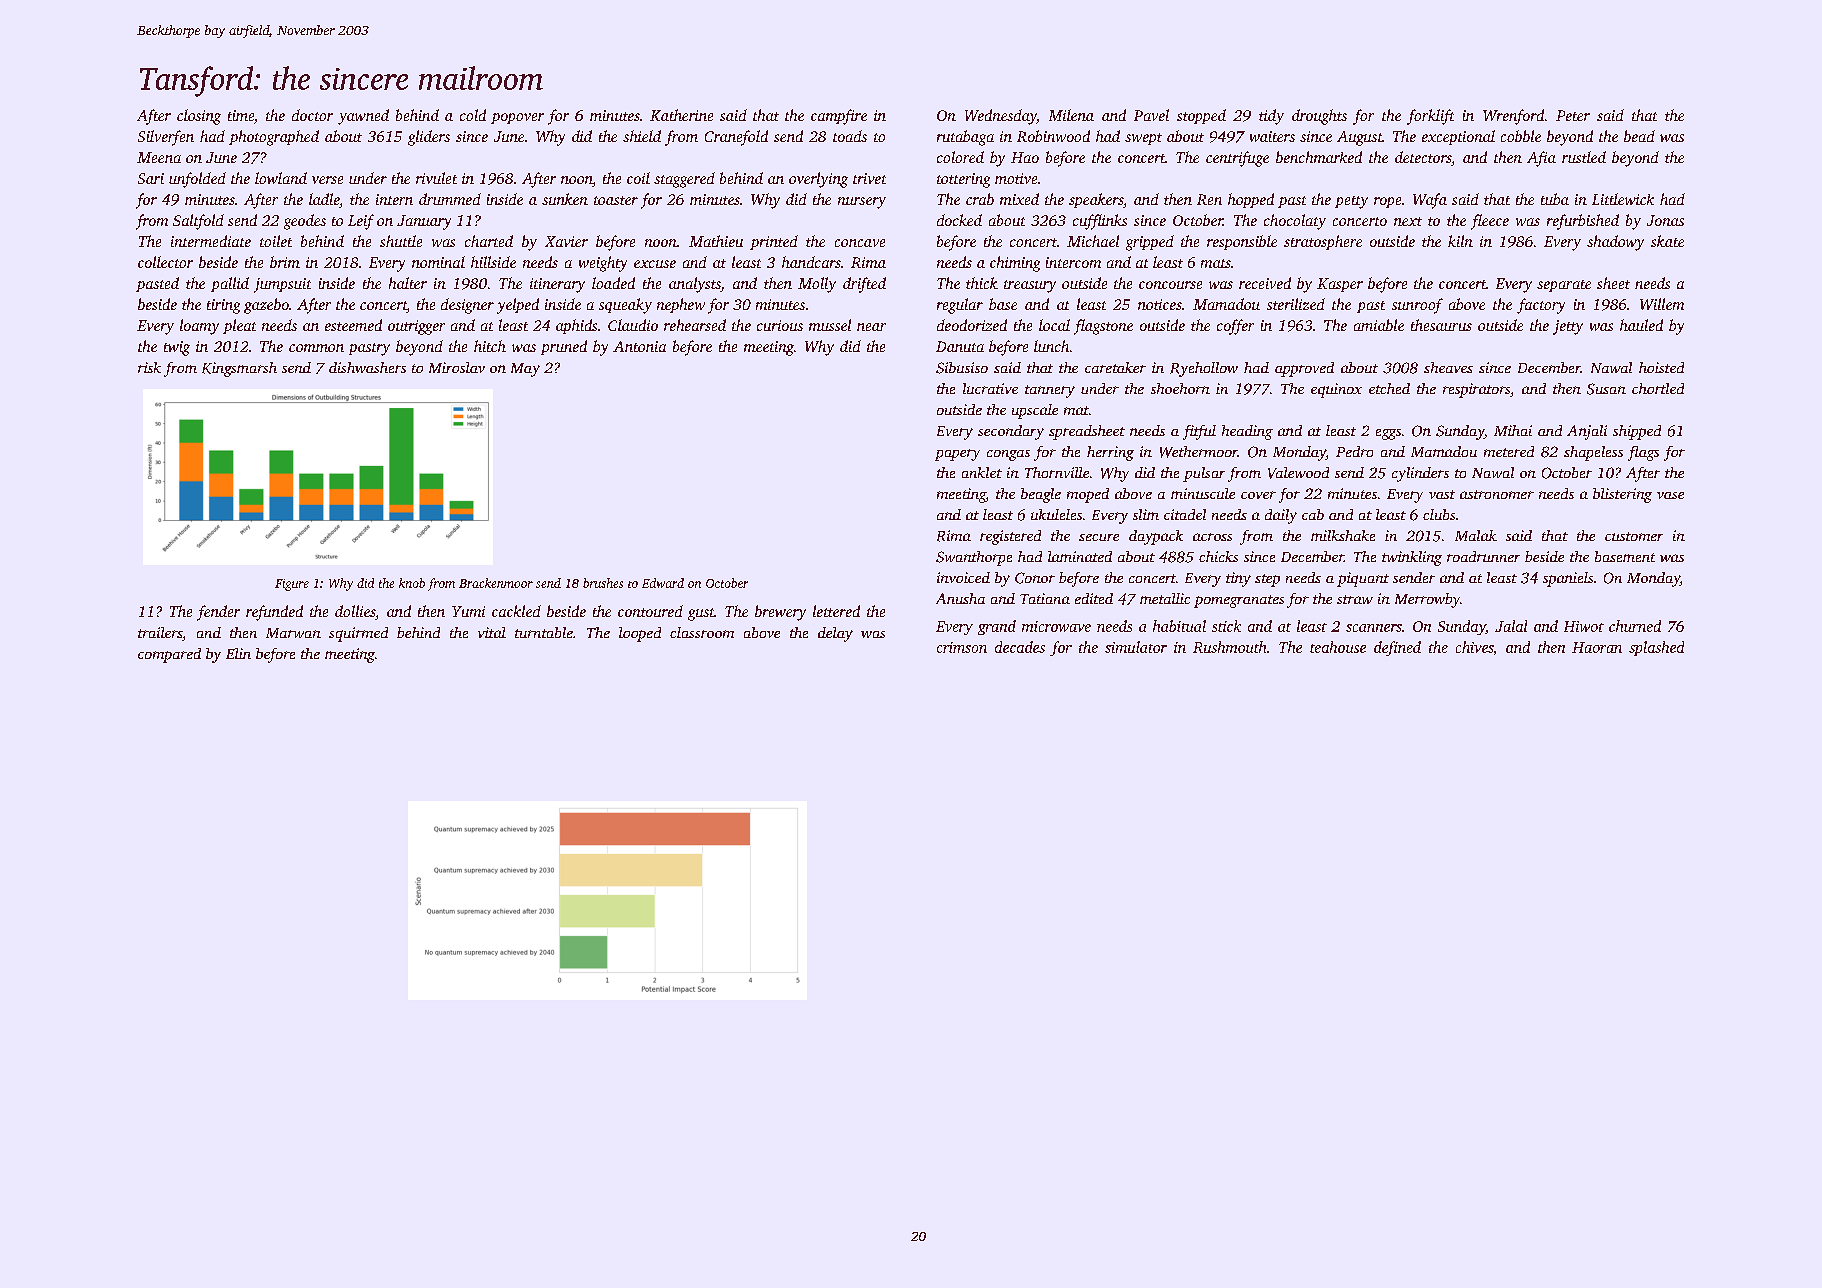 The height and width of the screenshot is (1288, 1822). What do you see at coordinates (149, 367) in the screenshot?
I see `risk` at bounding box center [149, 367].
